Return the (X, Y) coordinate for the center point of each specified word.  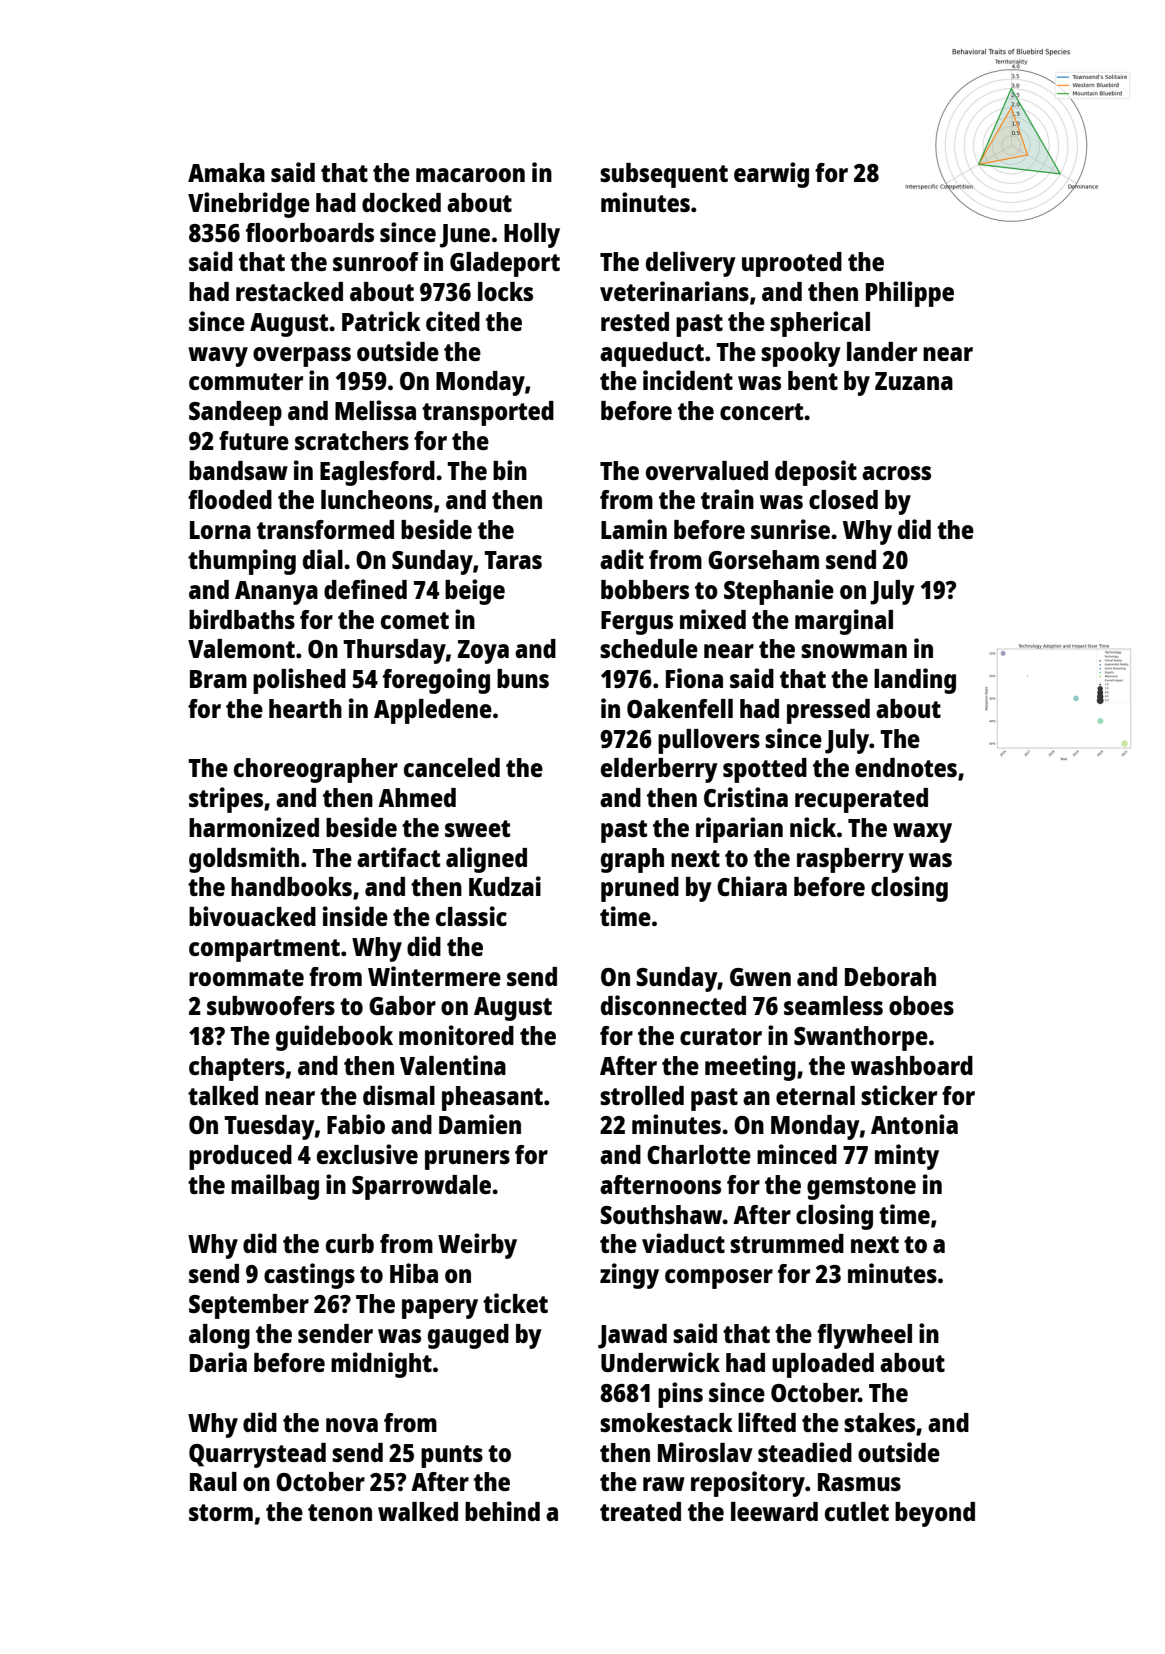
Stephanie (779, 592)
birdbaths (242, 619)
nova (352, 1425)
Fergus (637, 623)
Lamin (634, 529)
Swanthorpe (861, 1038)
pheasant (492, 1098)
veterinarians (674, 291)
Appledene (433, 711)
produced (240, 1157)
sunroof (375, 261)
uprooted (792, 264)
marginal (844, 622)
